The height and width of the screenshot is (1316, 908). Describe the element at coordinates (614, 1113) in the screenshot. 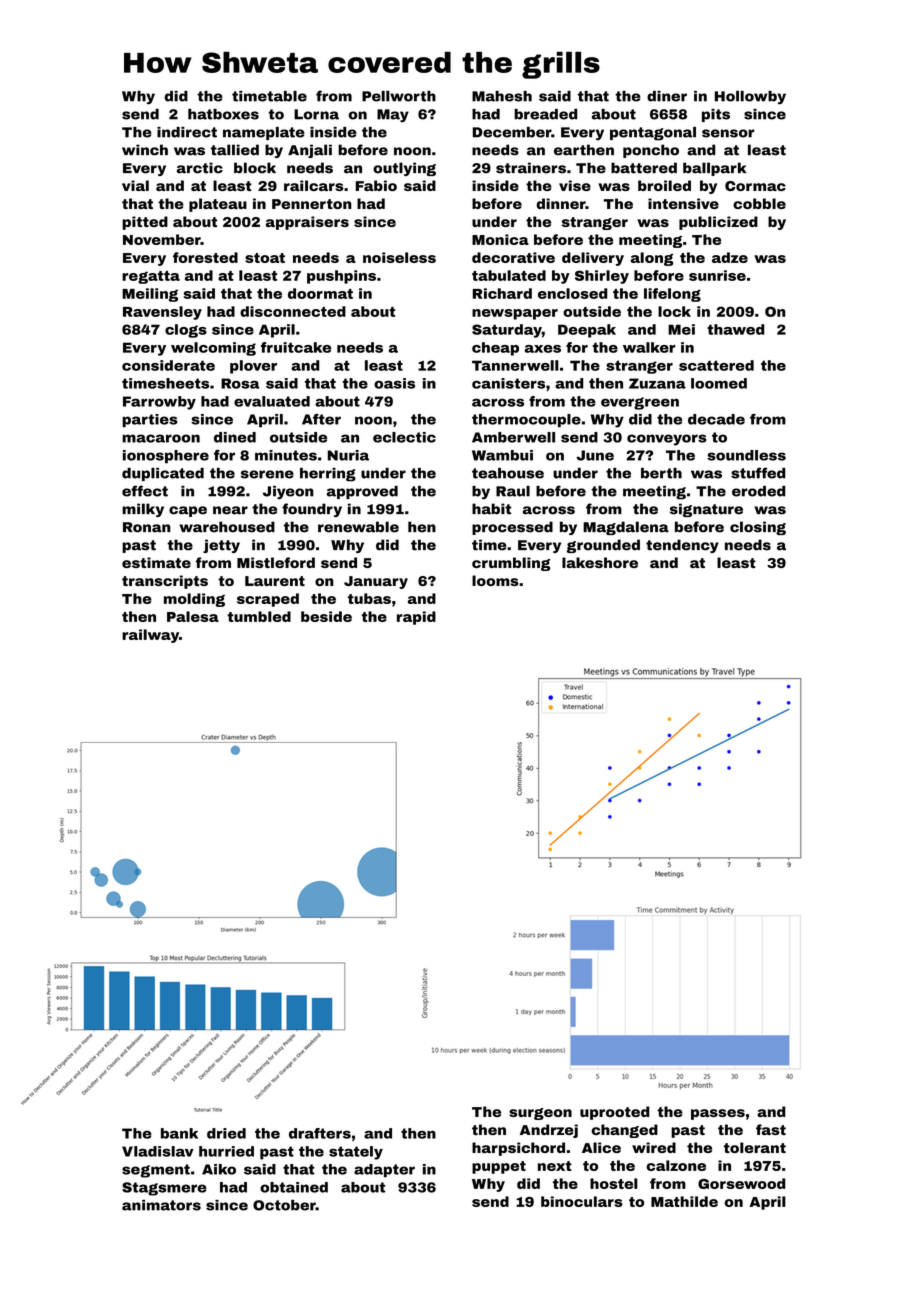

I see `uprooted` at that location.
